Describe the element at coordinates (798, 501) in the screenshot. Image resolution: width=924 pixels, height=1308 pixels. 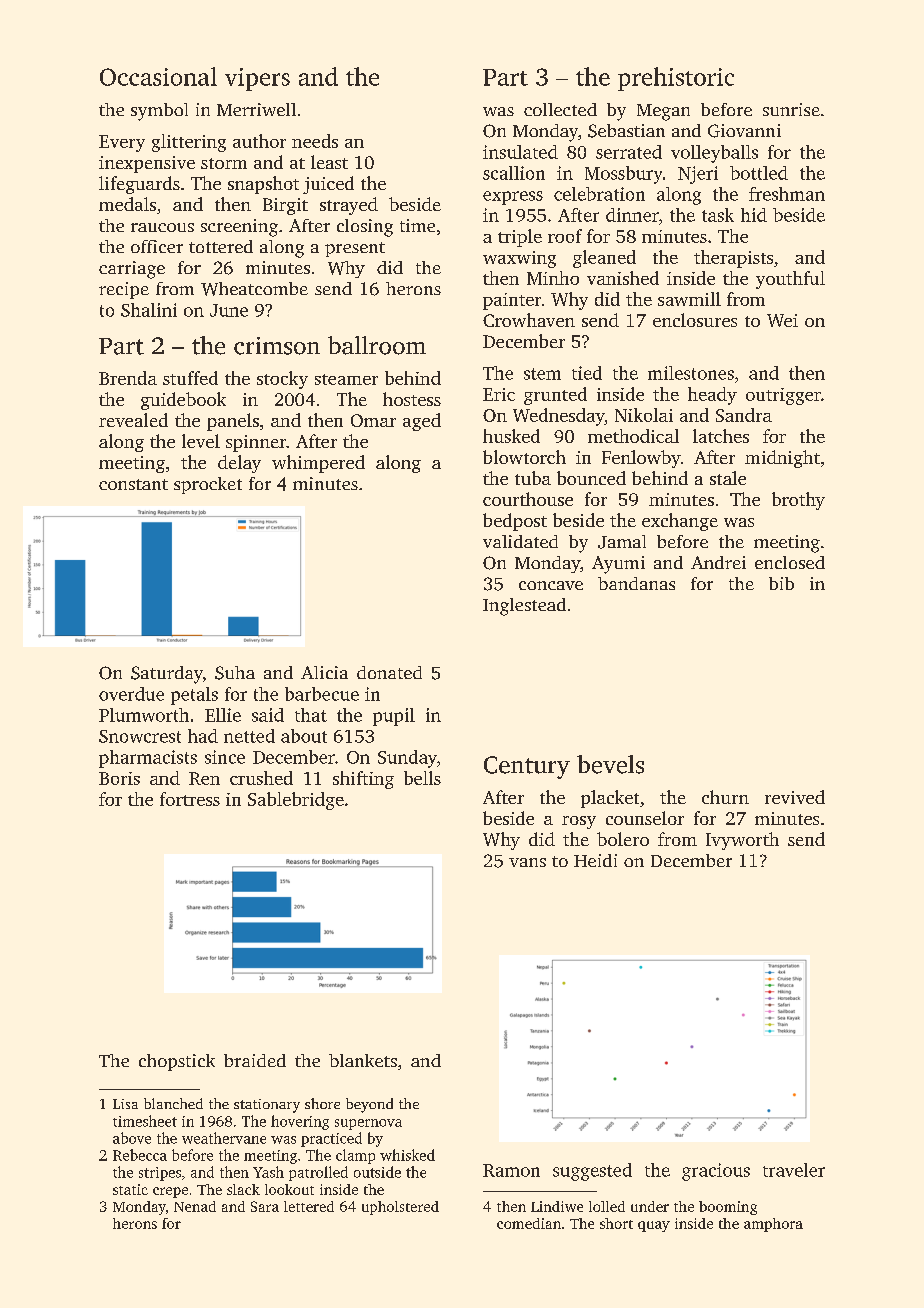
I see `brothy` at that location.
